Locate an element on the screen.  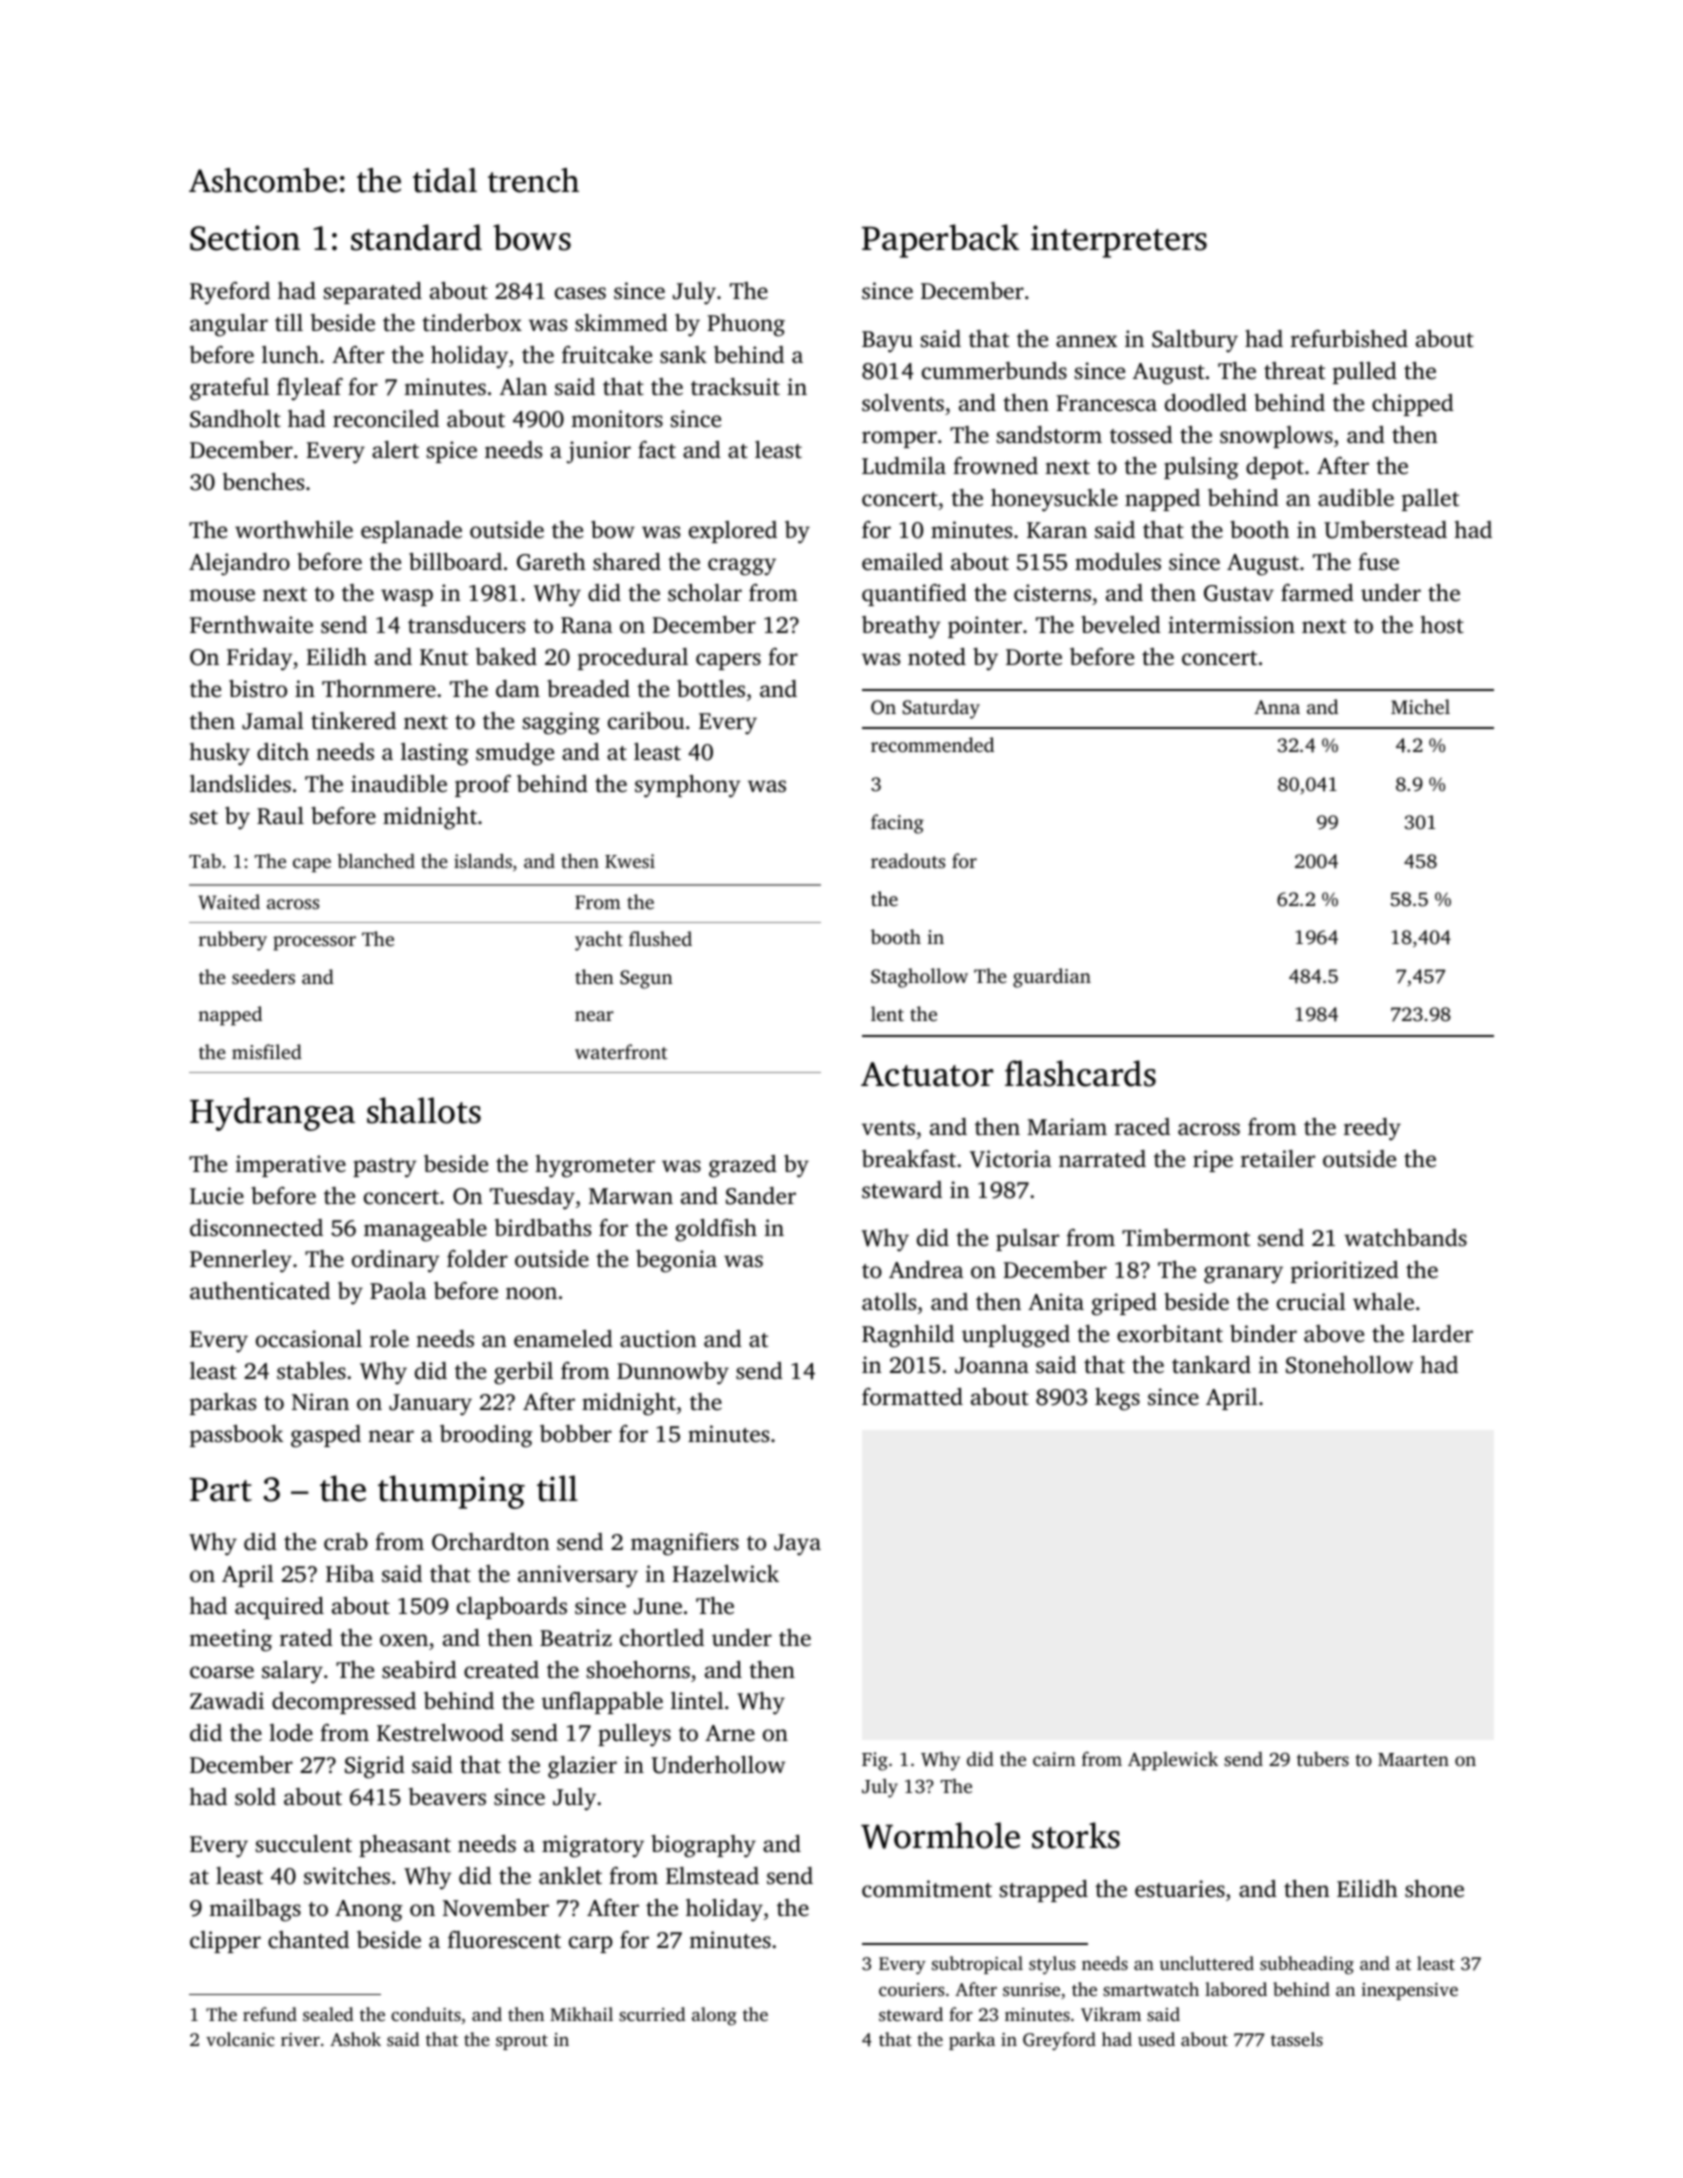
volcanic is located at coordinates (240, 2039).
